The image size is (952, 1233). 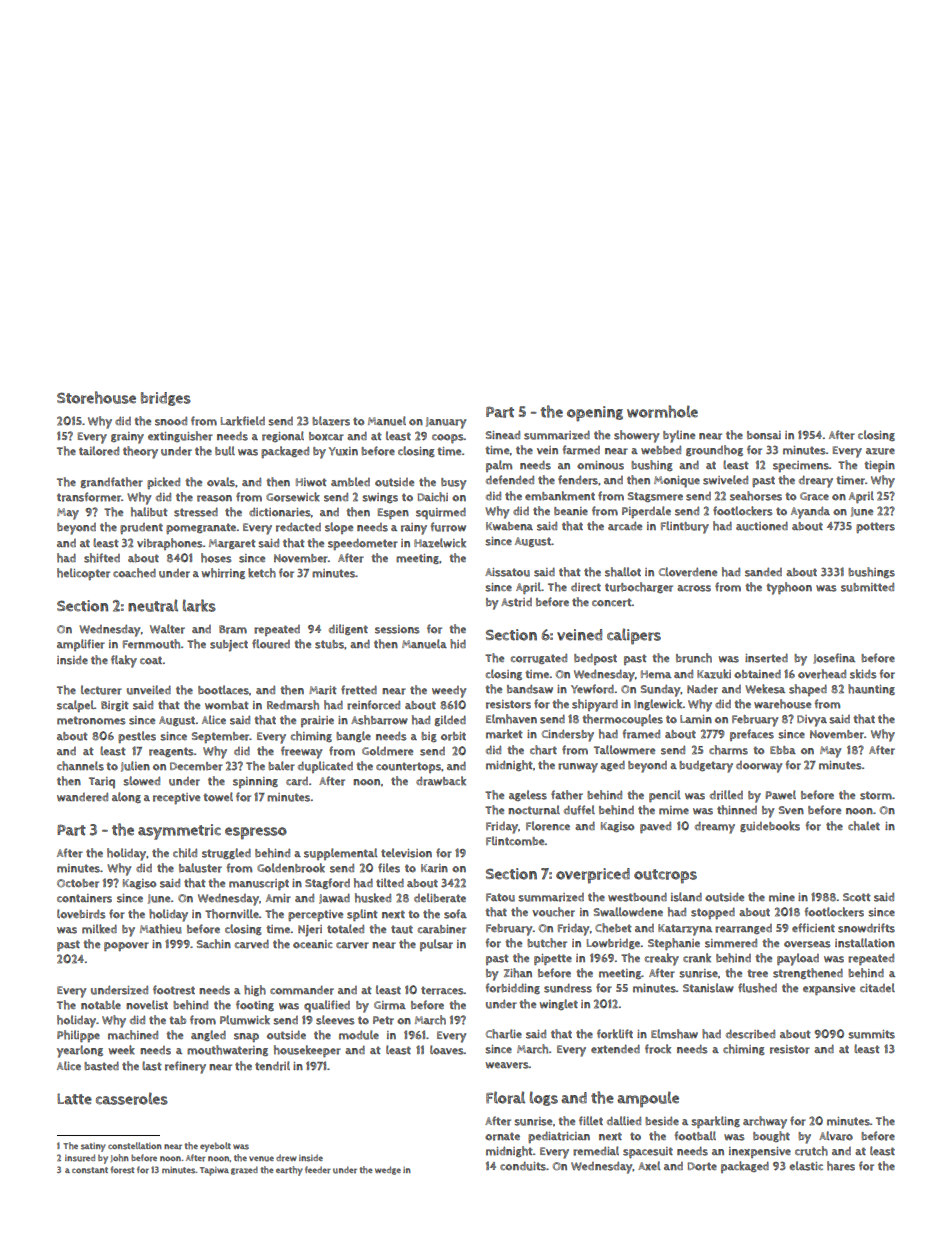 I want to click on Storehouse, so click(x=96, y=397).
